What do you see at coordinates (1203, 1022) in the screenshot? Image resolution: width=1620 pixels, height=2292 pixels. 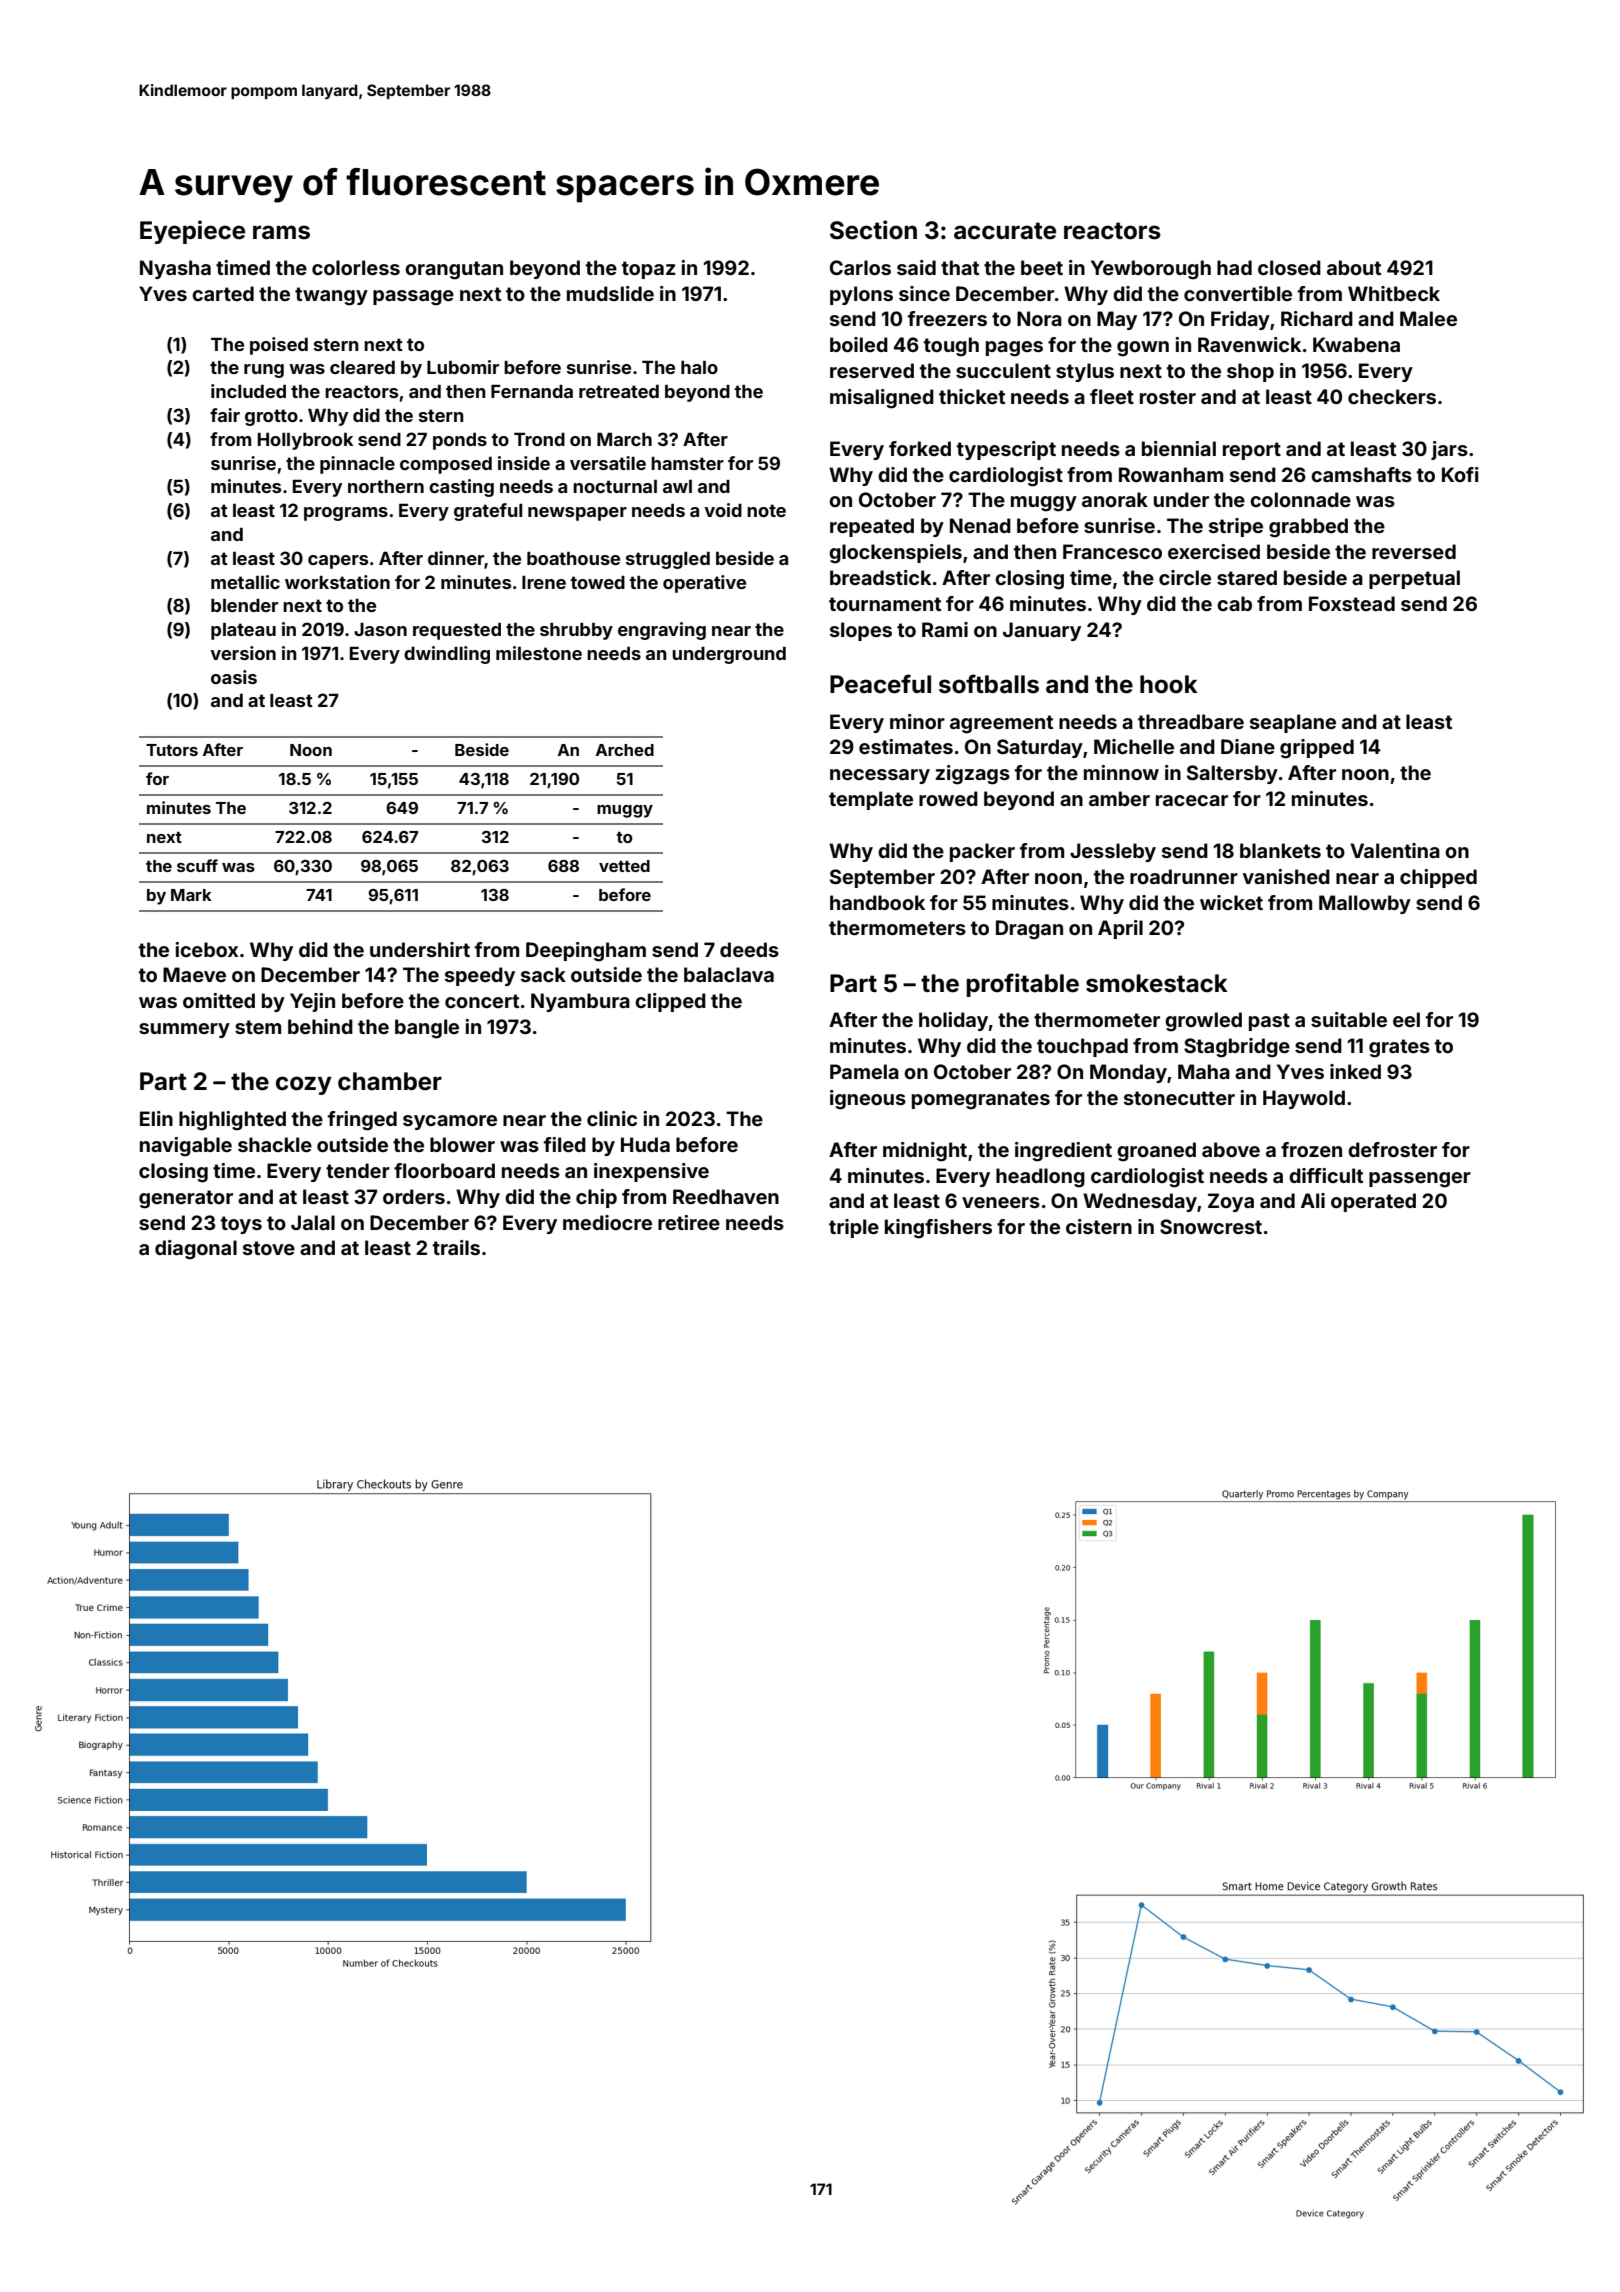 I see `growled` at bounding box center [1203, 1022].
